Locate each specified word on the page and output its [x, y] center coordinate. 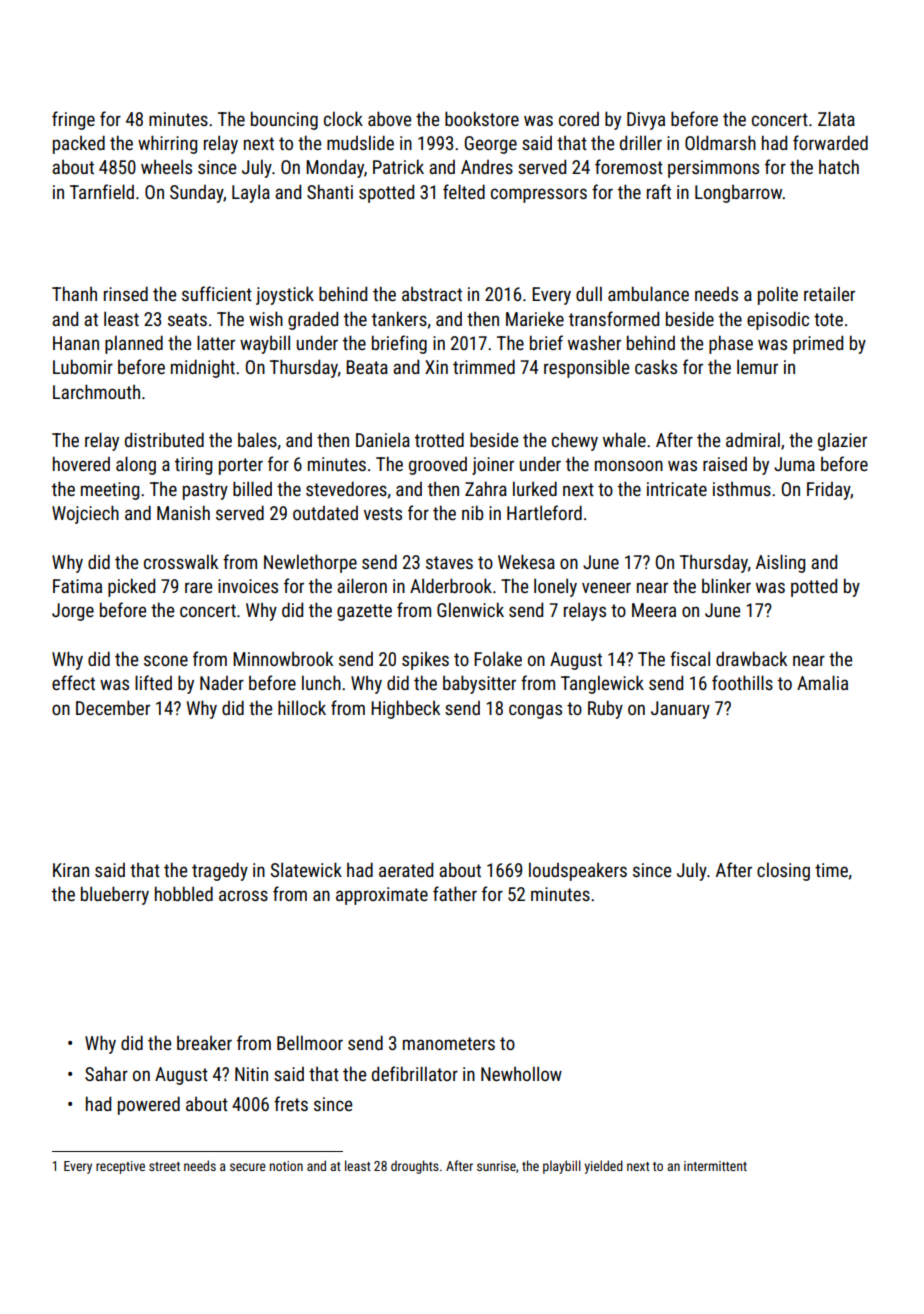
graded [313, 320]
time [831, 870]
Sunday [197, 194]
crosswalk [181, 562]
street [164, 1166]
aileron [362, 585]
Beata [367, 367]
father [455, 893]
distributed [164, 439]
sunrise [496, 1166]
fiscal [690, 658]
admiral [753, 439]
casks [656, 366]
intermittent [715, 1166]
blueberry [115, 895]
